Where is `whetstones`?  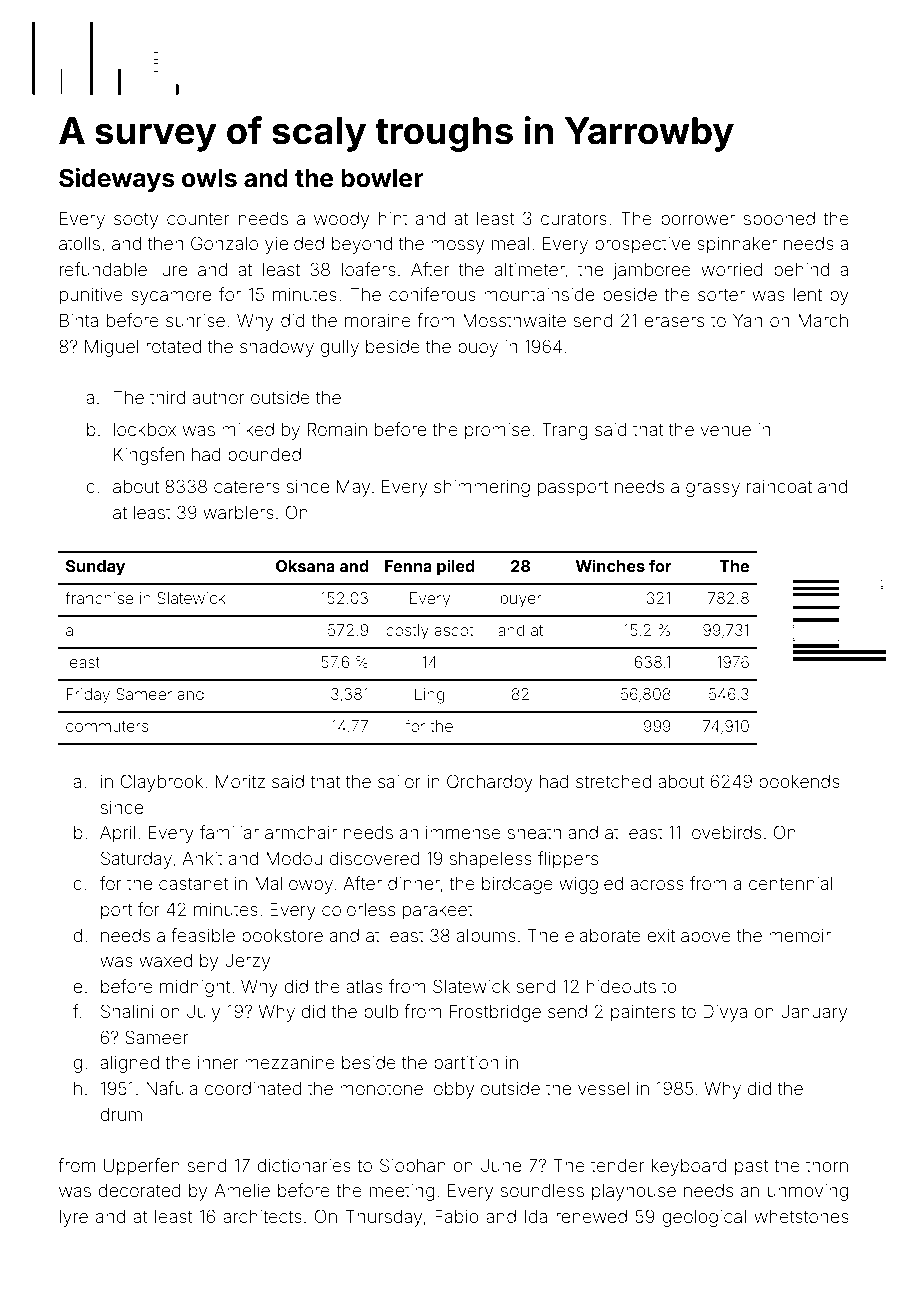
whetstones is located at coordinates (801, 1216).
